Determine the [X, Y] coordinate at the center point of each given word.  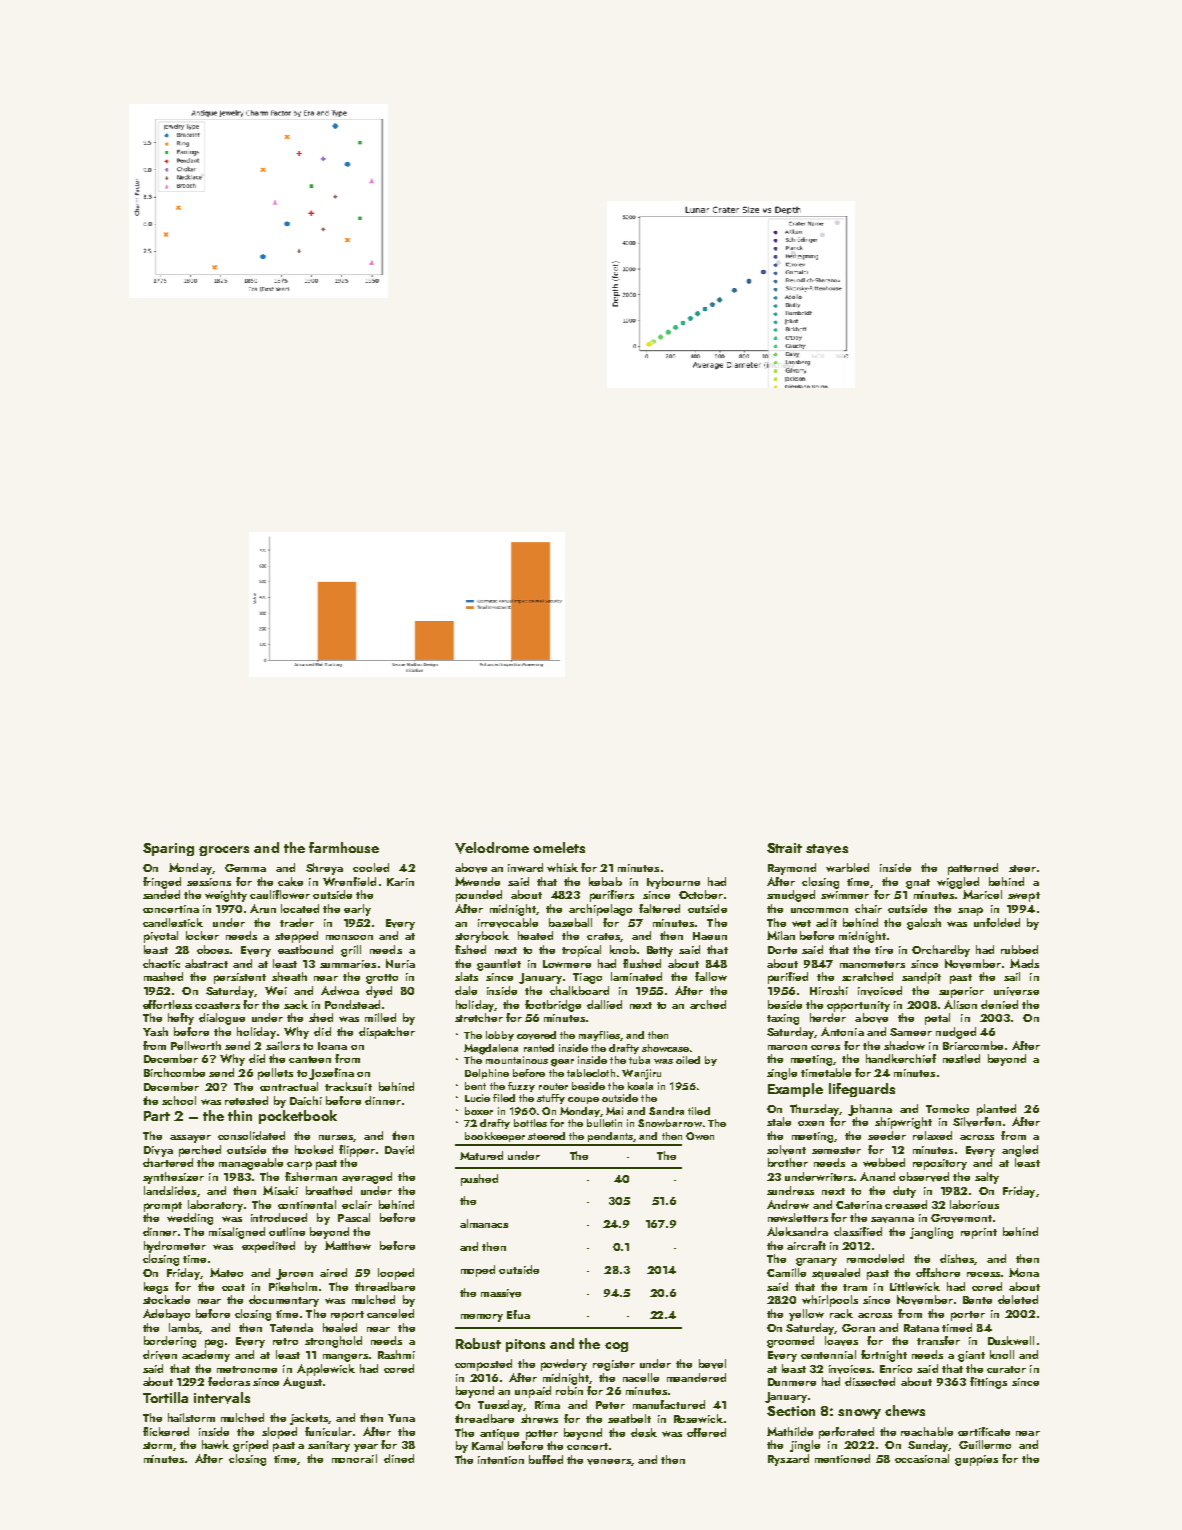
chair [868, 908]
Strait [784, 848]
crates [603, 936]
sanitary [329, 1446]
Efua [518, 1314]
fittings [988, 1383]
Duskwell [1011, 1340]
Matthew [348, 1245]
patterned [973, 869]
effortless [167, 1004]
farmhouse [344, 847]
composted [483, 1365]
